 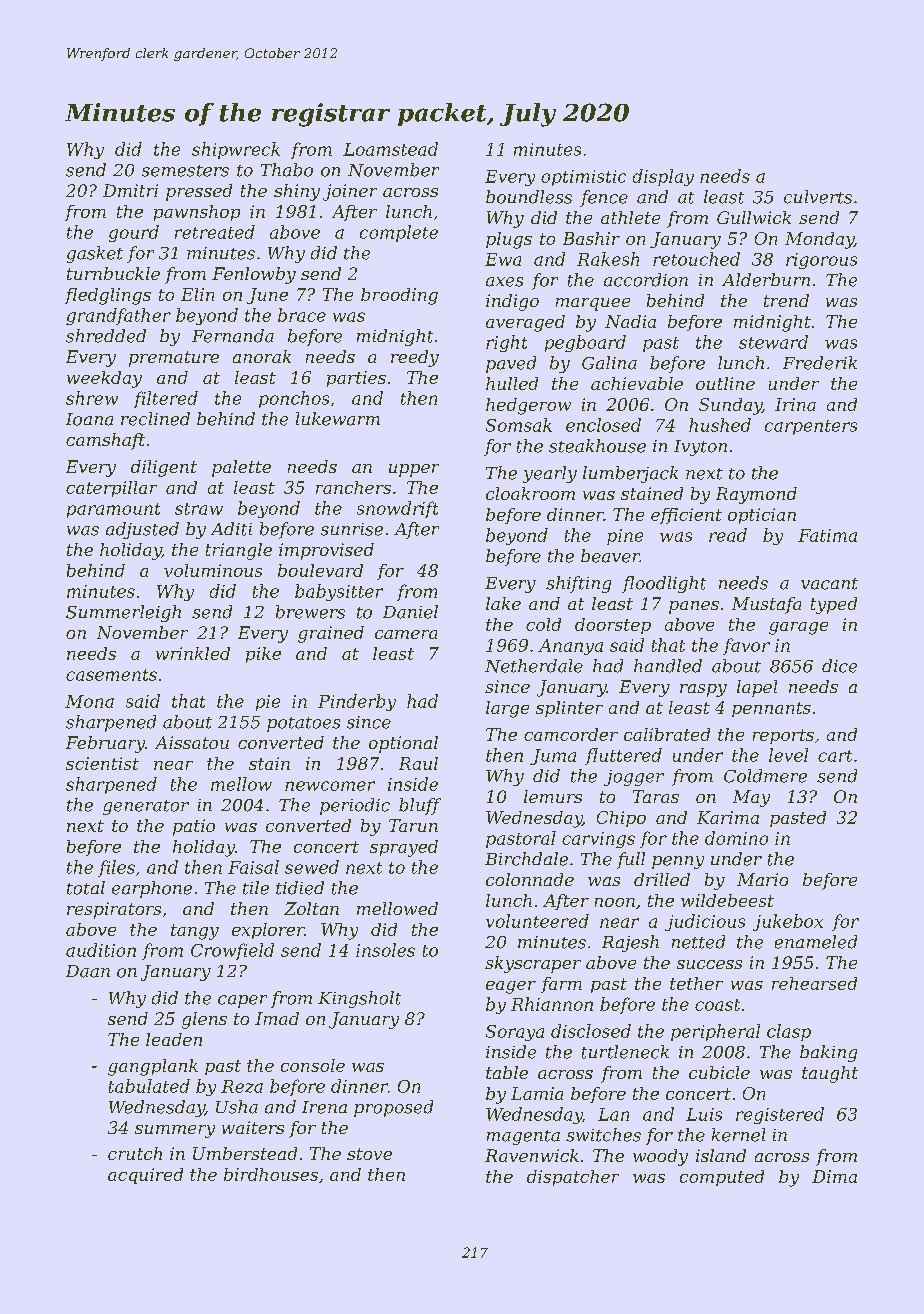 I want to click on Kingsholt, so click(x=359, y=999).
